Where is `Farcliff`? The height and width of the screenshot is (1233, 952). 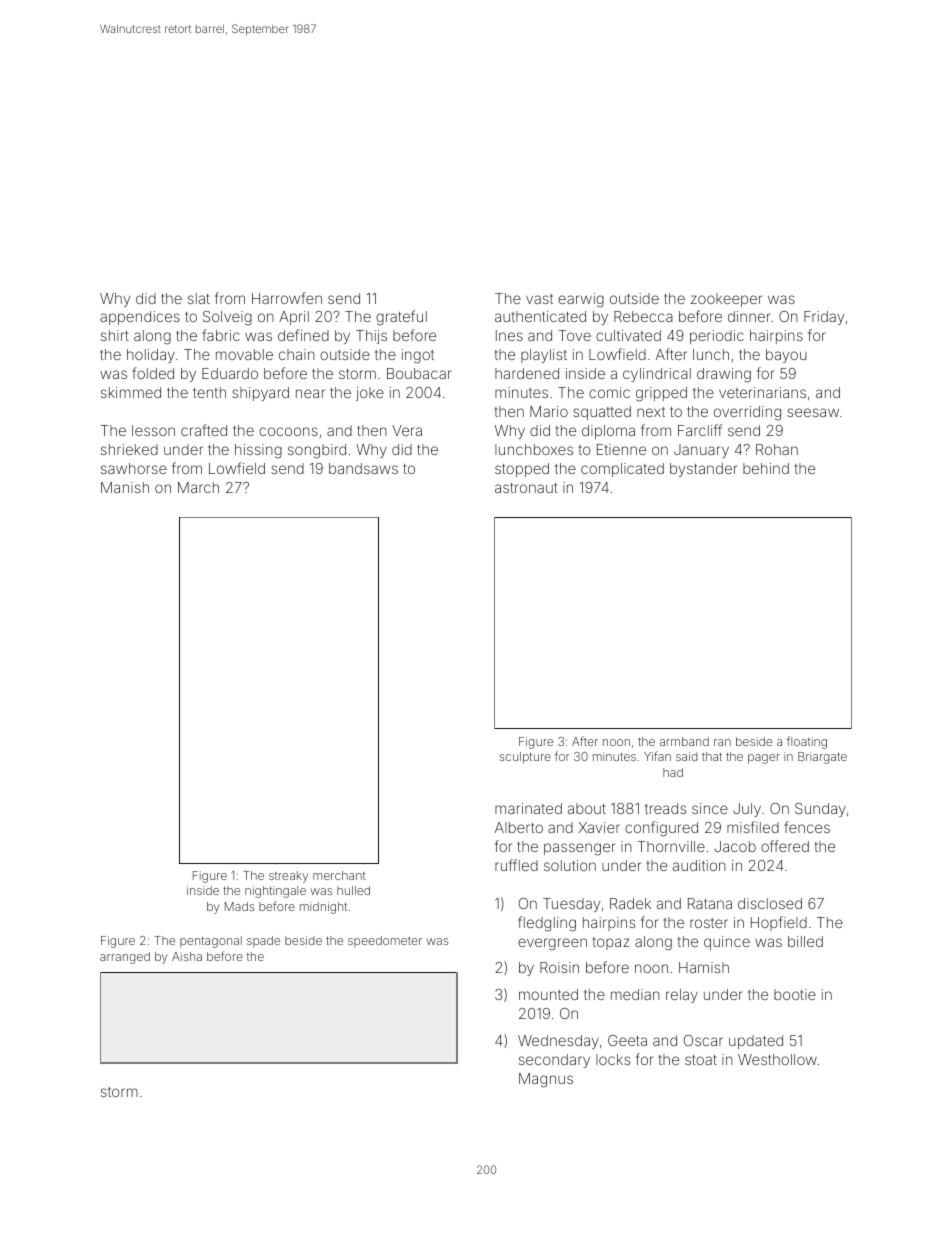 Farcliff is located at coordinates (700, 430).
